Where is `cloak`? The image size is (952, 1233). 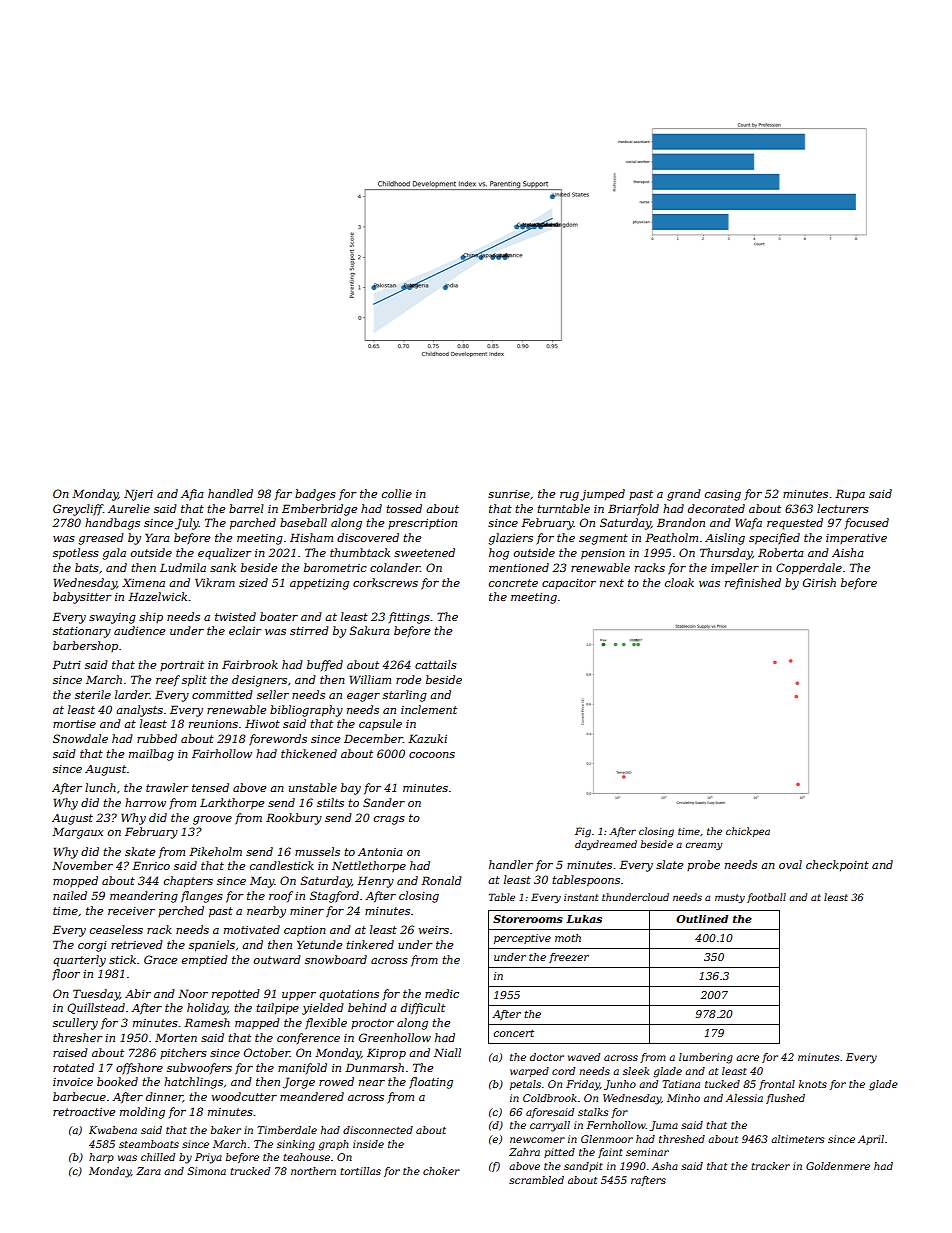 cloak is located at coordinates (679, 582).
